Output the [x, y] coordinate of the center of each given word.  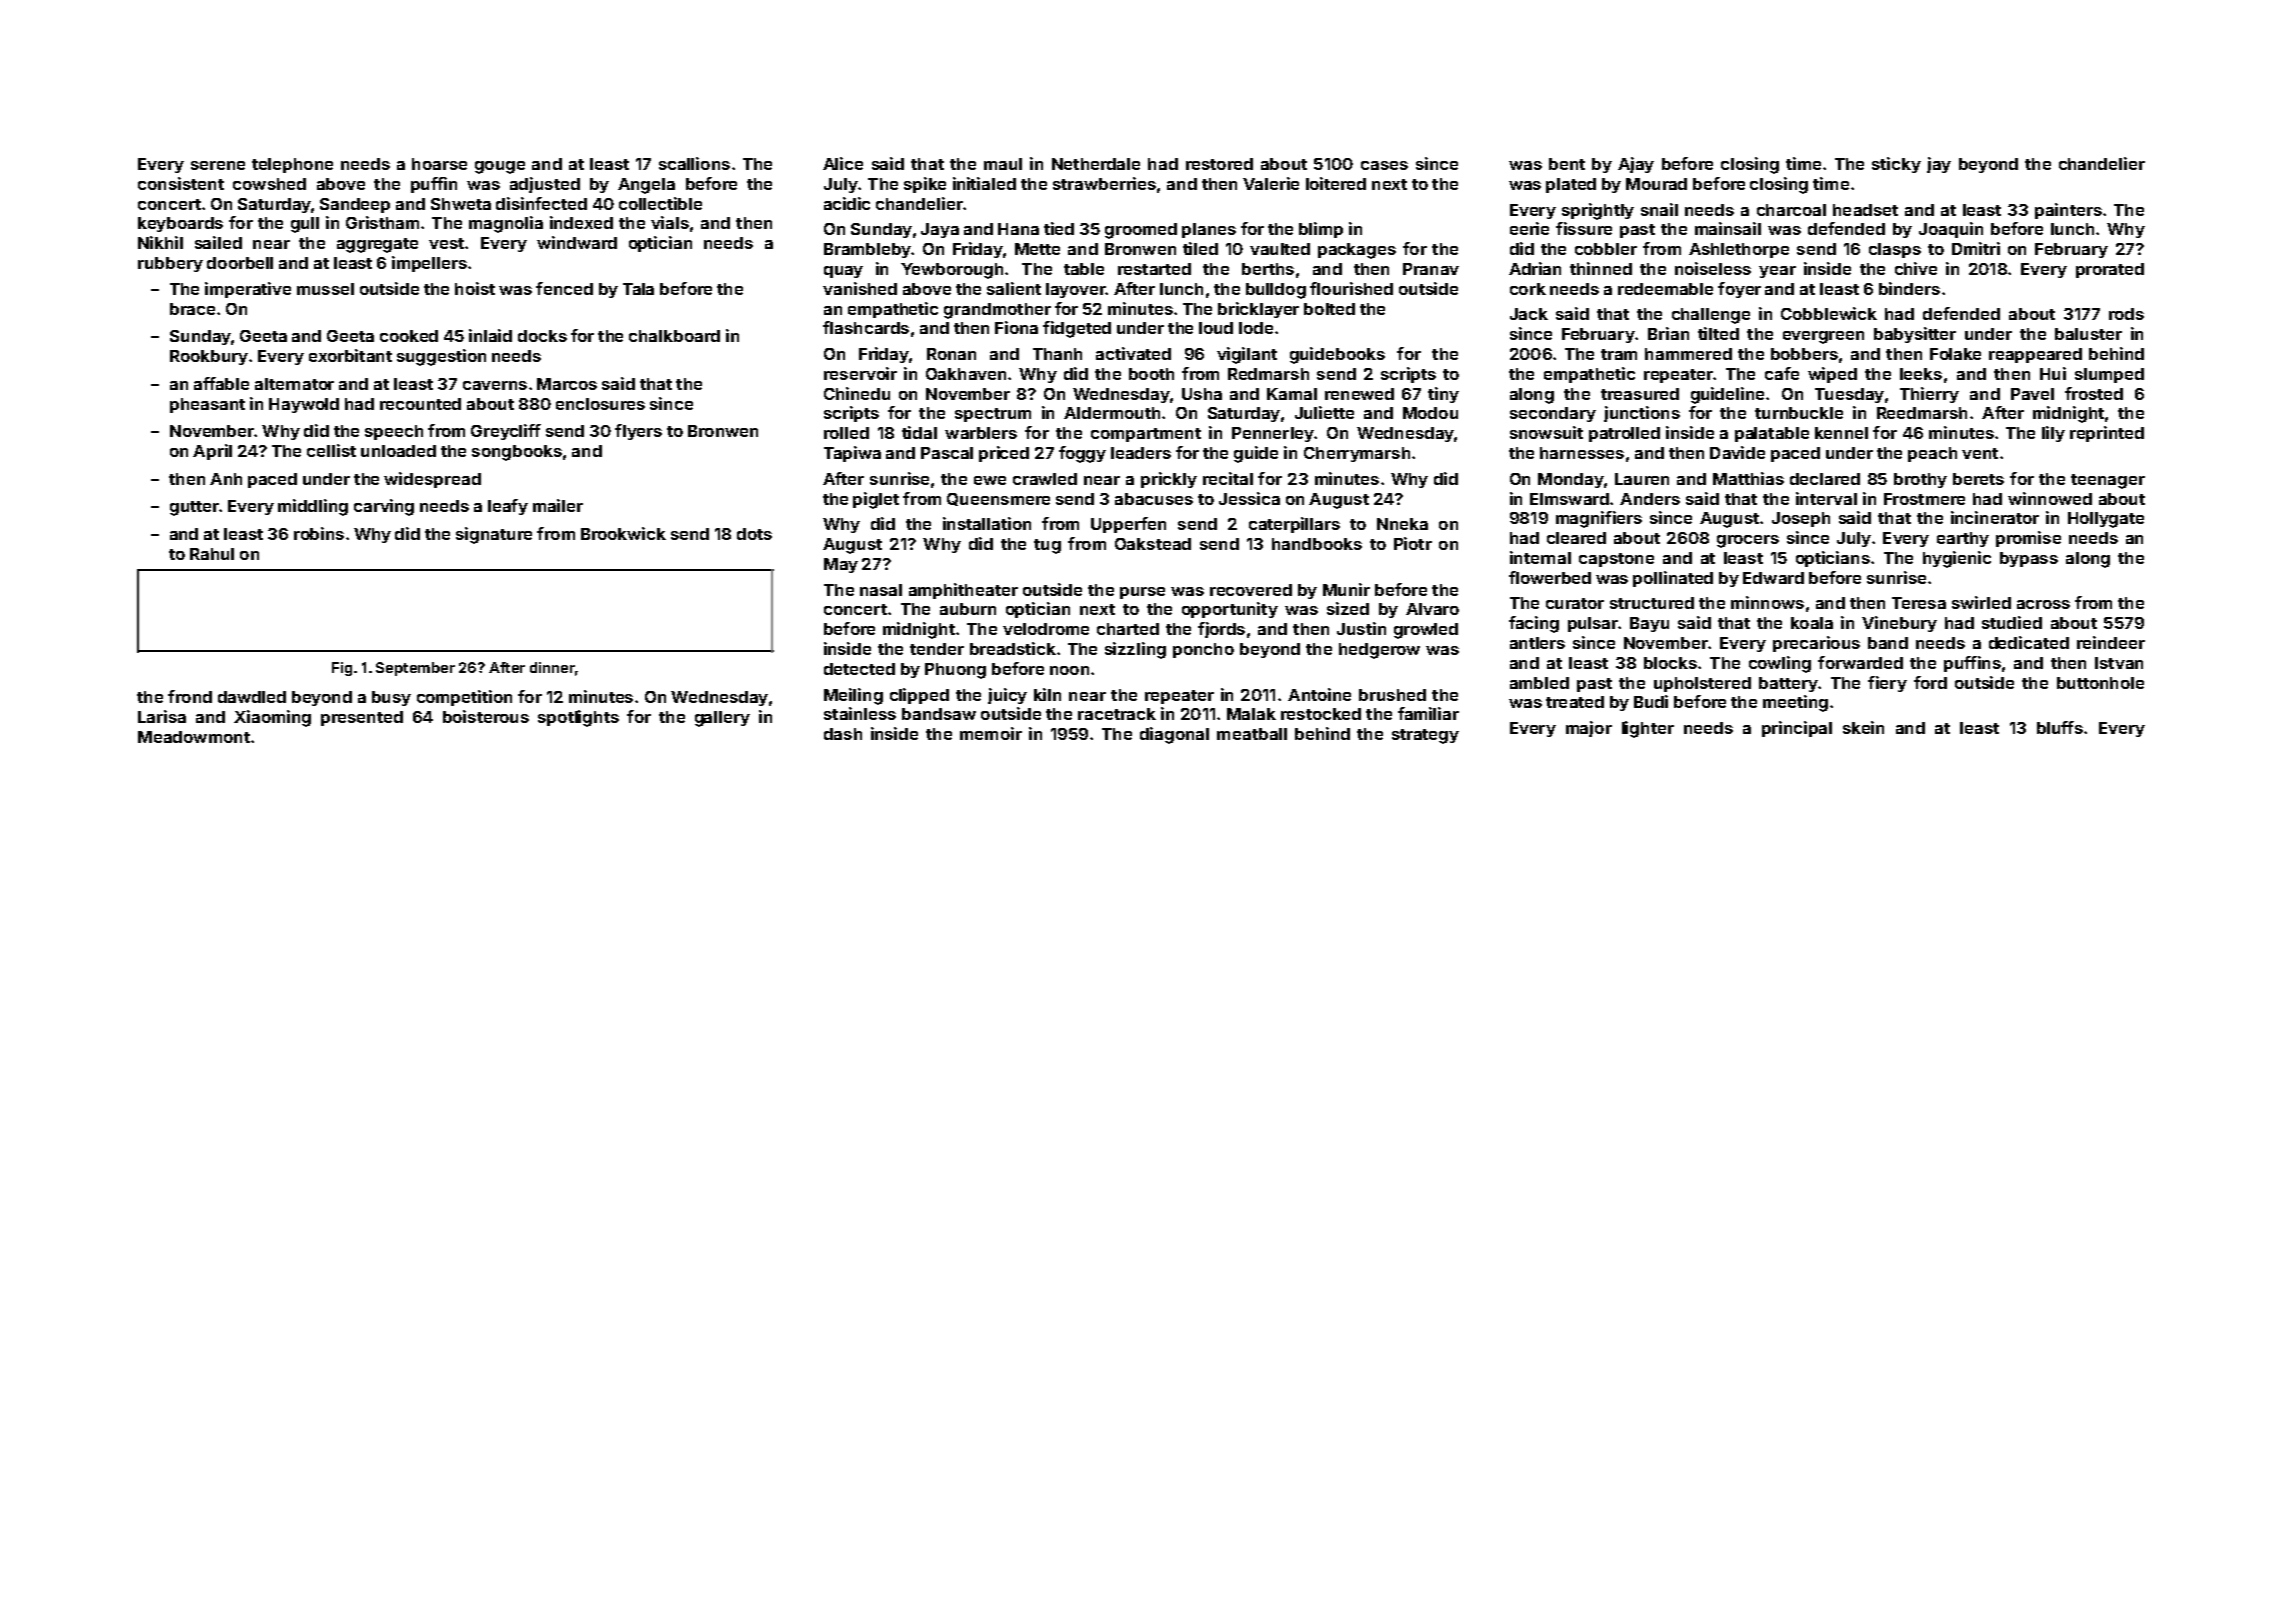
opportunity [1230, 610]
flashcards [866, 327]
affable [221, 383]
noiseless [1713, 268]
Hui [2053, 373]
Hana [1018, 229]
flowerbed [1550, 577]
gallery [722, 719]
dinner [552, 667]
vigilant [1247, 355]
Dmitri [1976, 248]
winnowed [2050, 498]
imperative [248, 290]
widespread [432, 480]
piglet [876, 500]
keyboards [180, 224]
